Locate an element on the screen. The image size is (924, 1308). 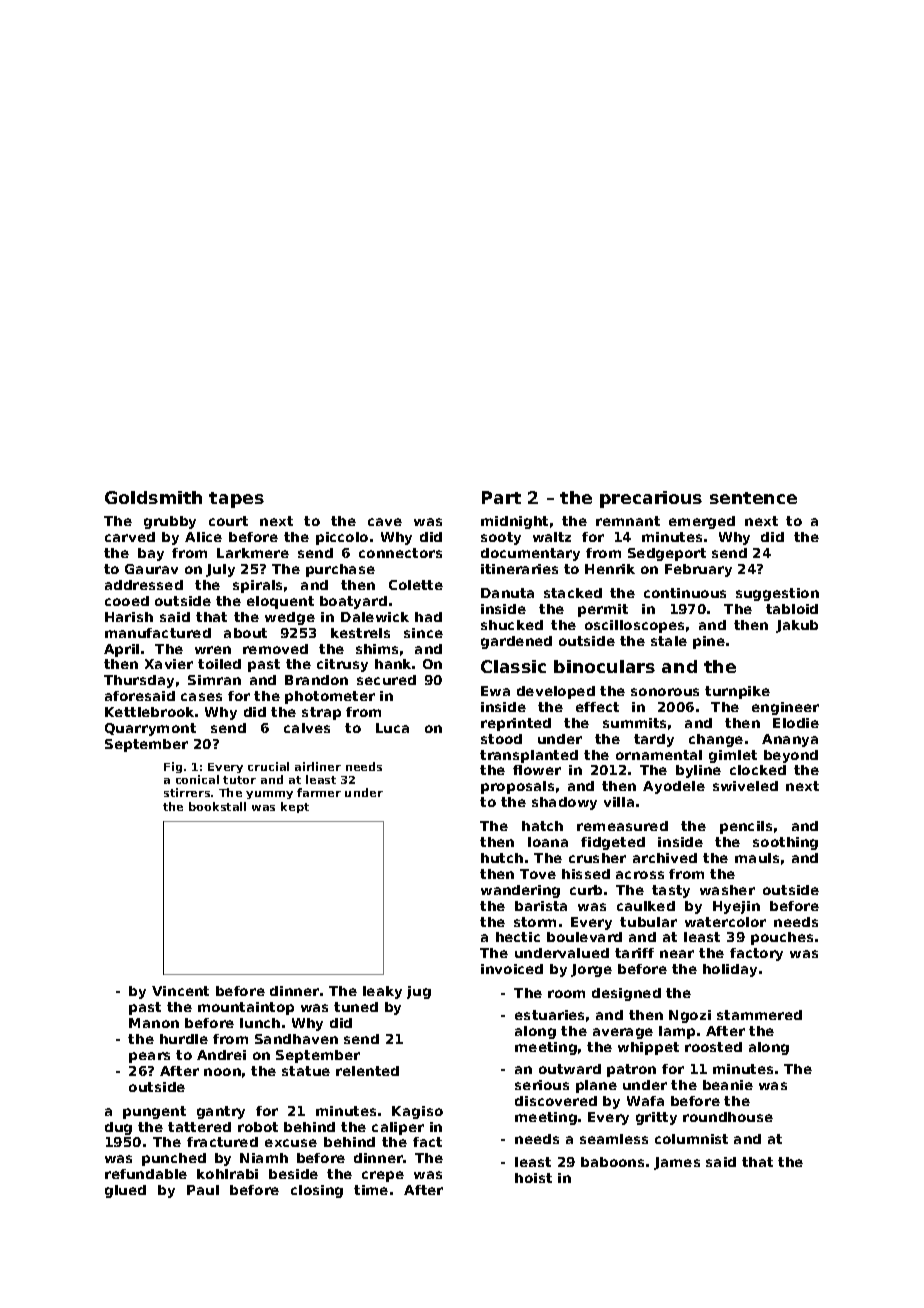
Jorge is located at coordinates (591, 970).
